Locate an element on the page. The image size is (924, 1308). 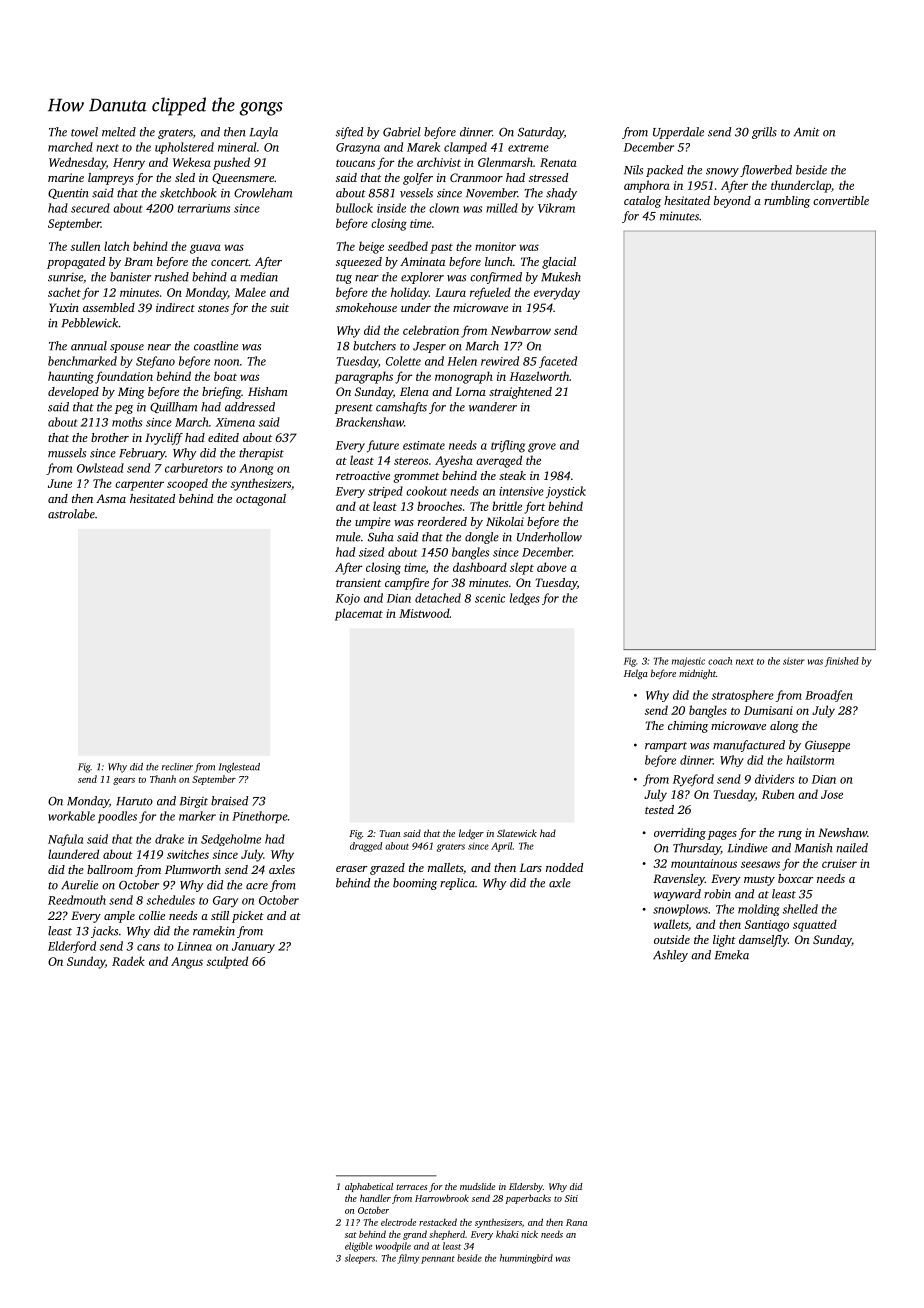
Slatewick is located at coordinates (517, 833).
